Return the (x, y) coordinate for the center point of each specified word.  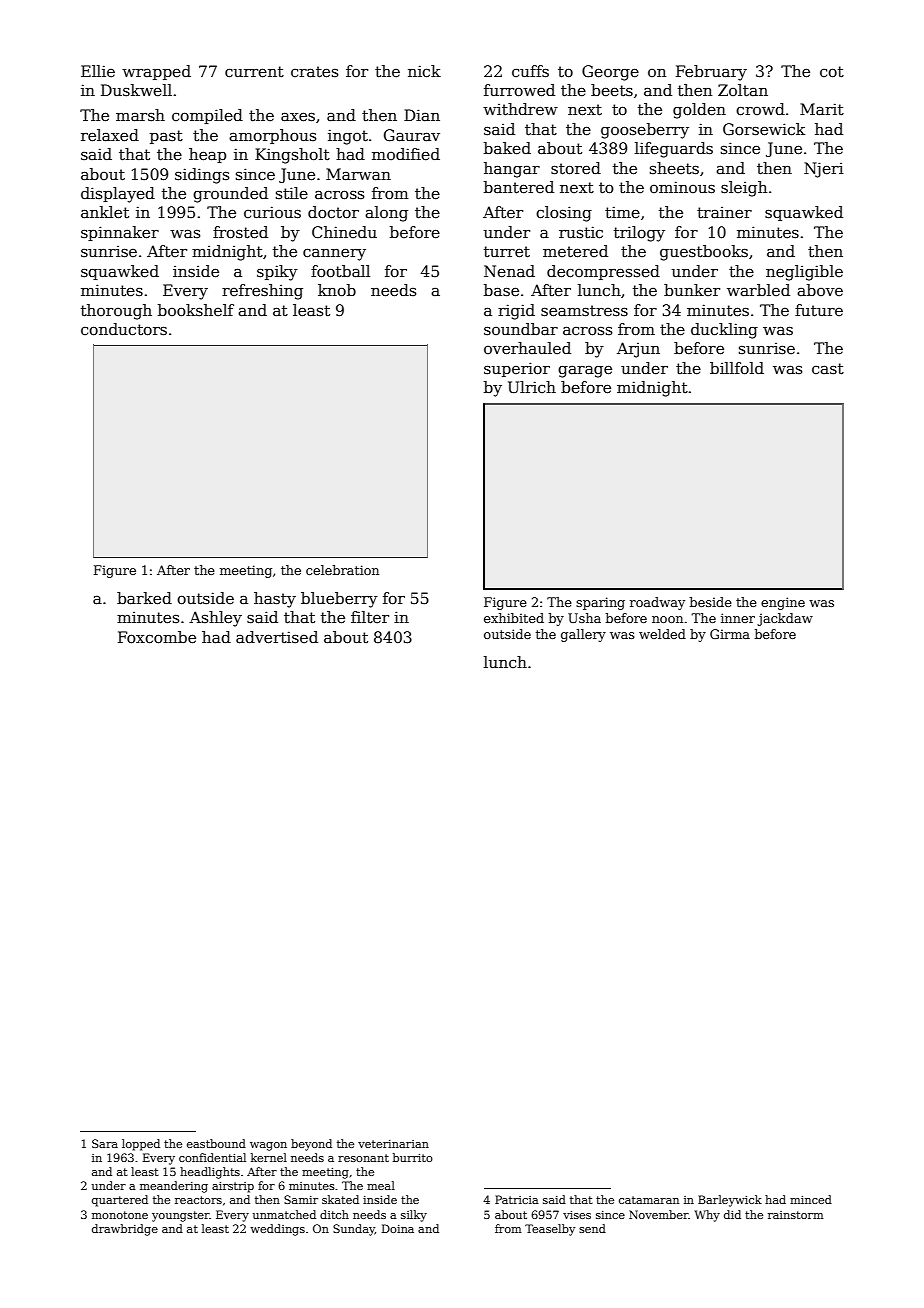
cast (828, 369)
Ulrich (532, 387)
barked (144, 598)
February (711, 73)
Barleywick (730, 1201)
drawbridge (125, 1230)
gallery (583, 635)
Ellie (98, 71)
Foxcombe (157, 637)
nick (424, 71)
